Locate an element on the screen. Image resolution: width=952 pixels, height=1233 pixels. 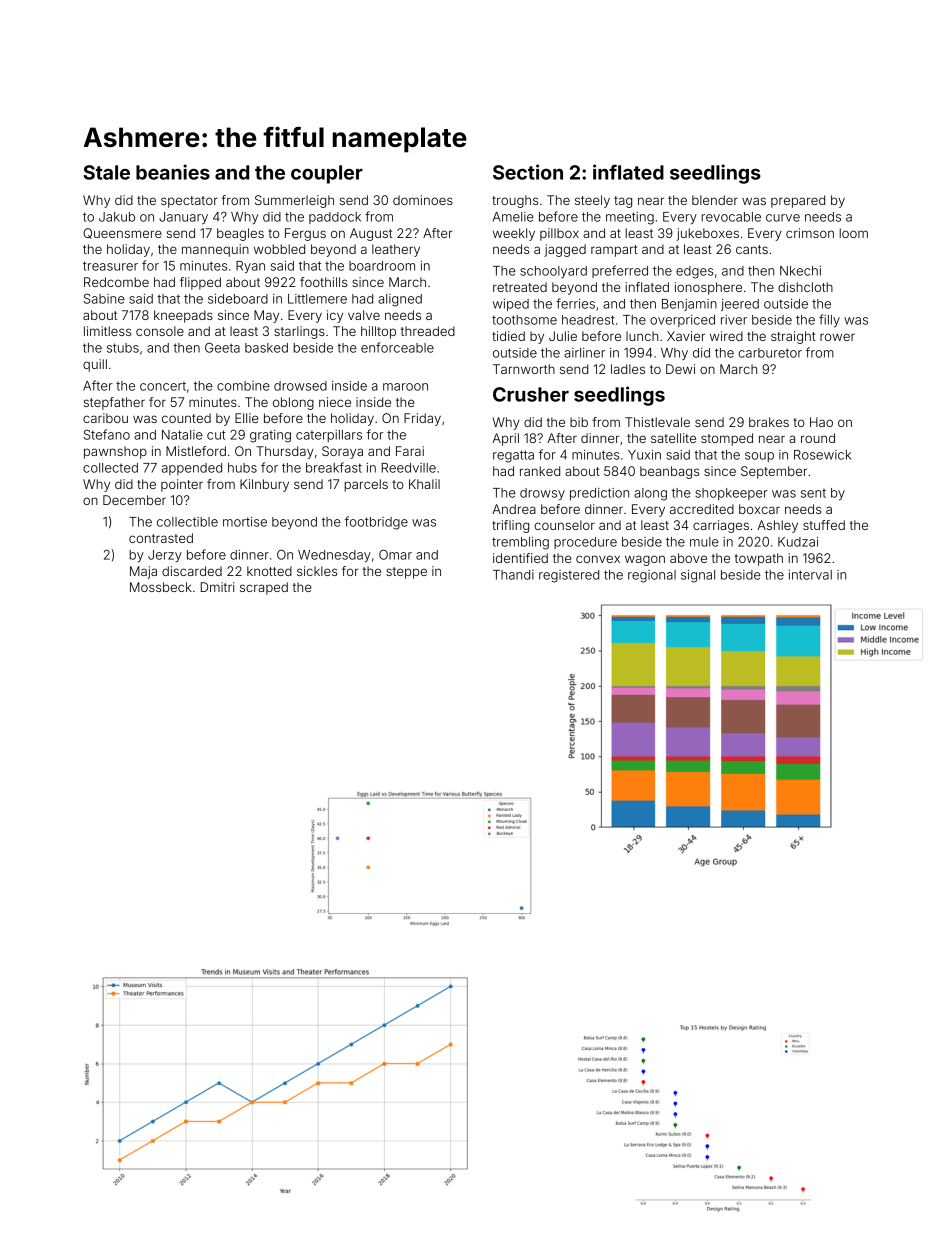
knotted is located at coordinates (269, 571).
